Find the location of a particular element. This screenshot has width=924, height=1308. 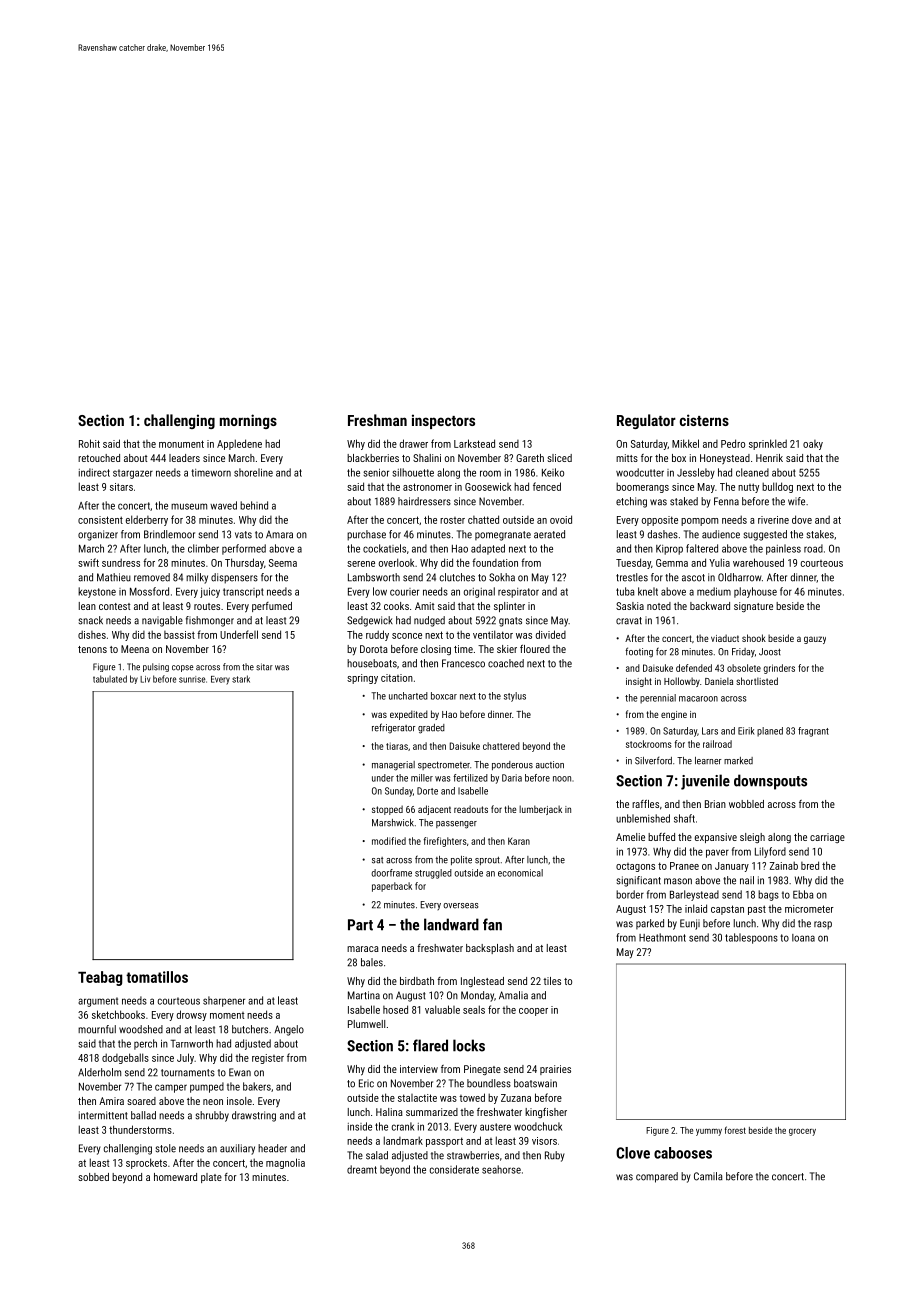

sobbed is located at coordinates (93, 1177).
